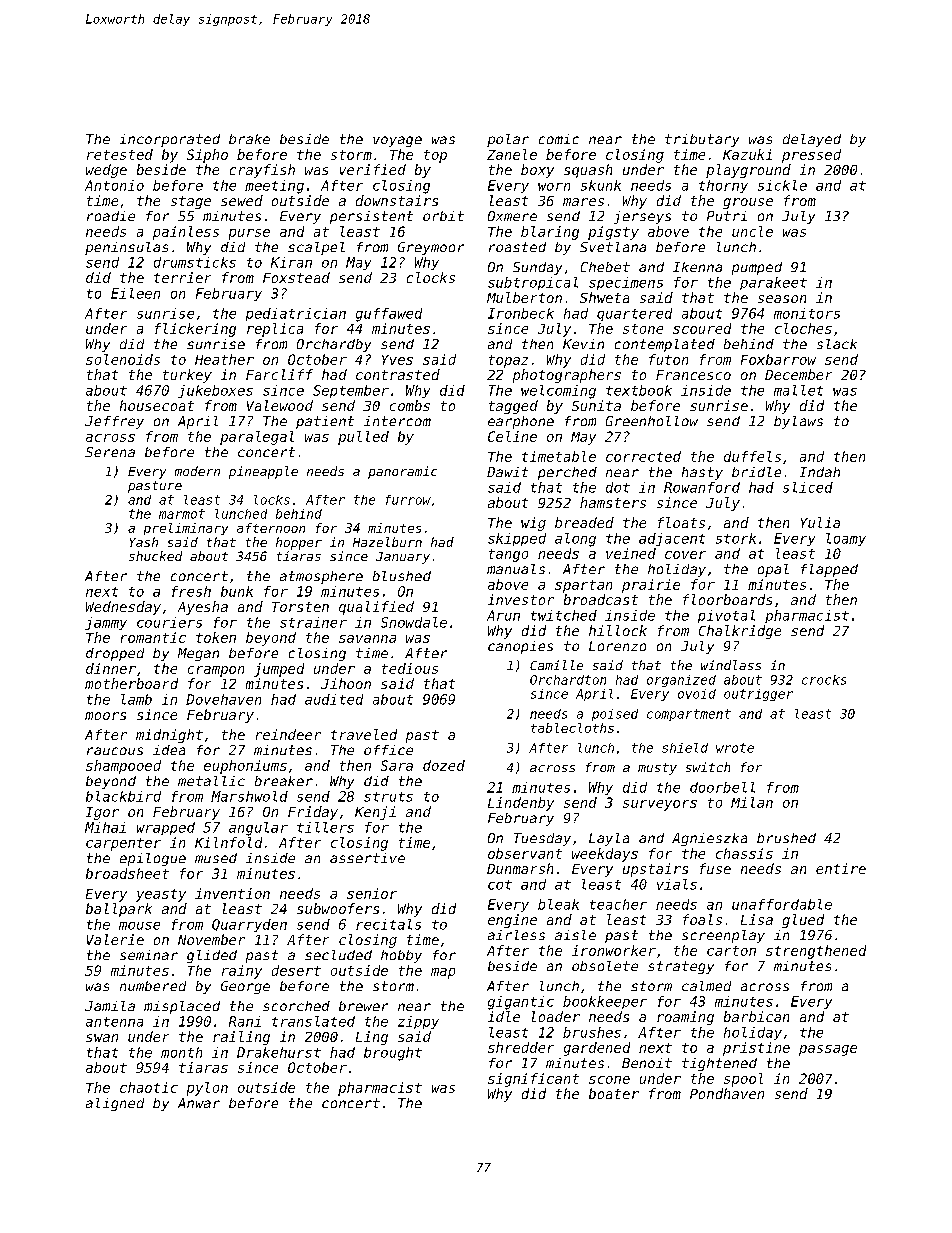 The image size is (952, 1233). Describe the element at coordinates (338, 908) in the document. I see `subwoofers` at that location.
